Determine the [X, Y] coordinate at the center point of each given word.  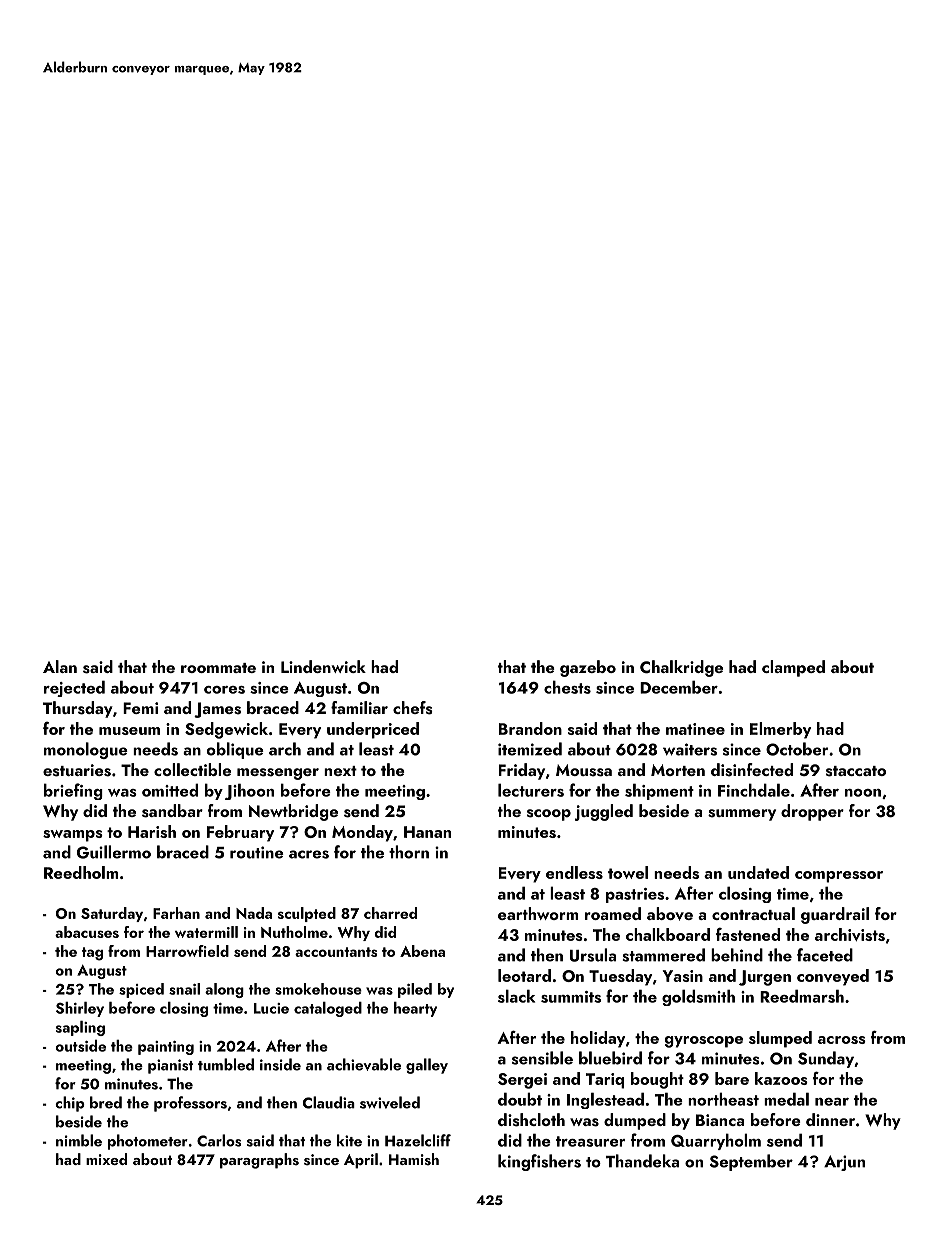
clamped [793, 668]
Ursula [593, 955]
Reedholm [81, 872]
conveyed [833, 977]
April [361, 1161]
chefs [413, 708]
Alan [60, 666]
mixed [106, 1159]
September [751, 1162]
